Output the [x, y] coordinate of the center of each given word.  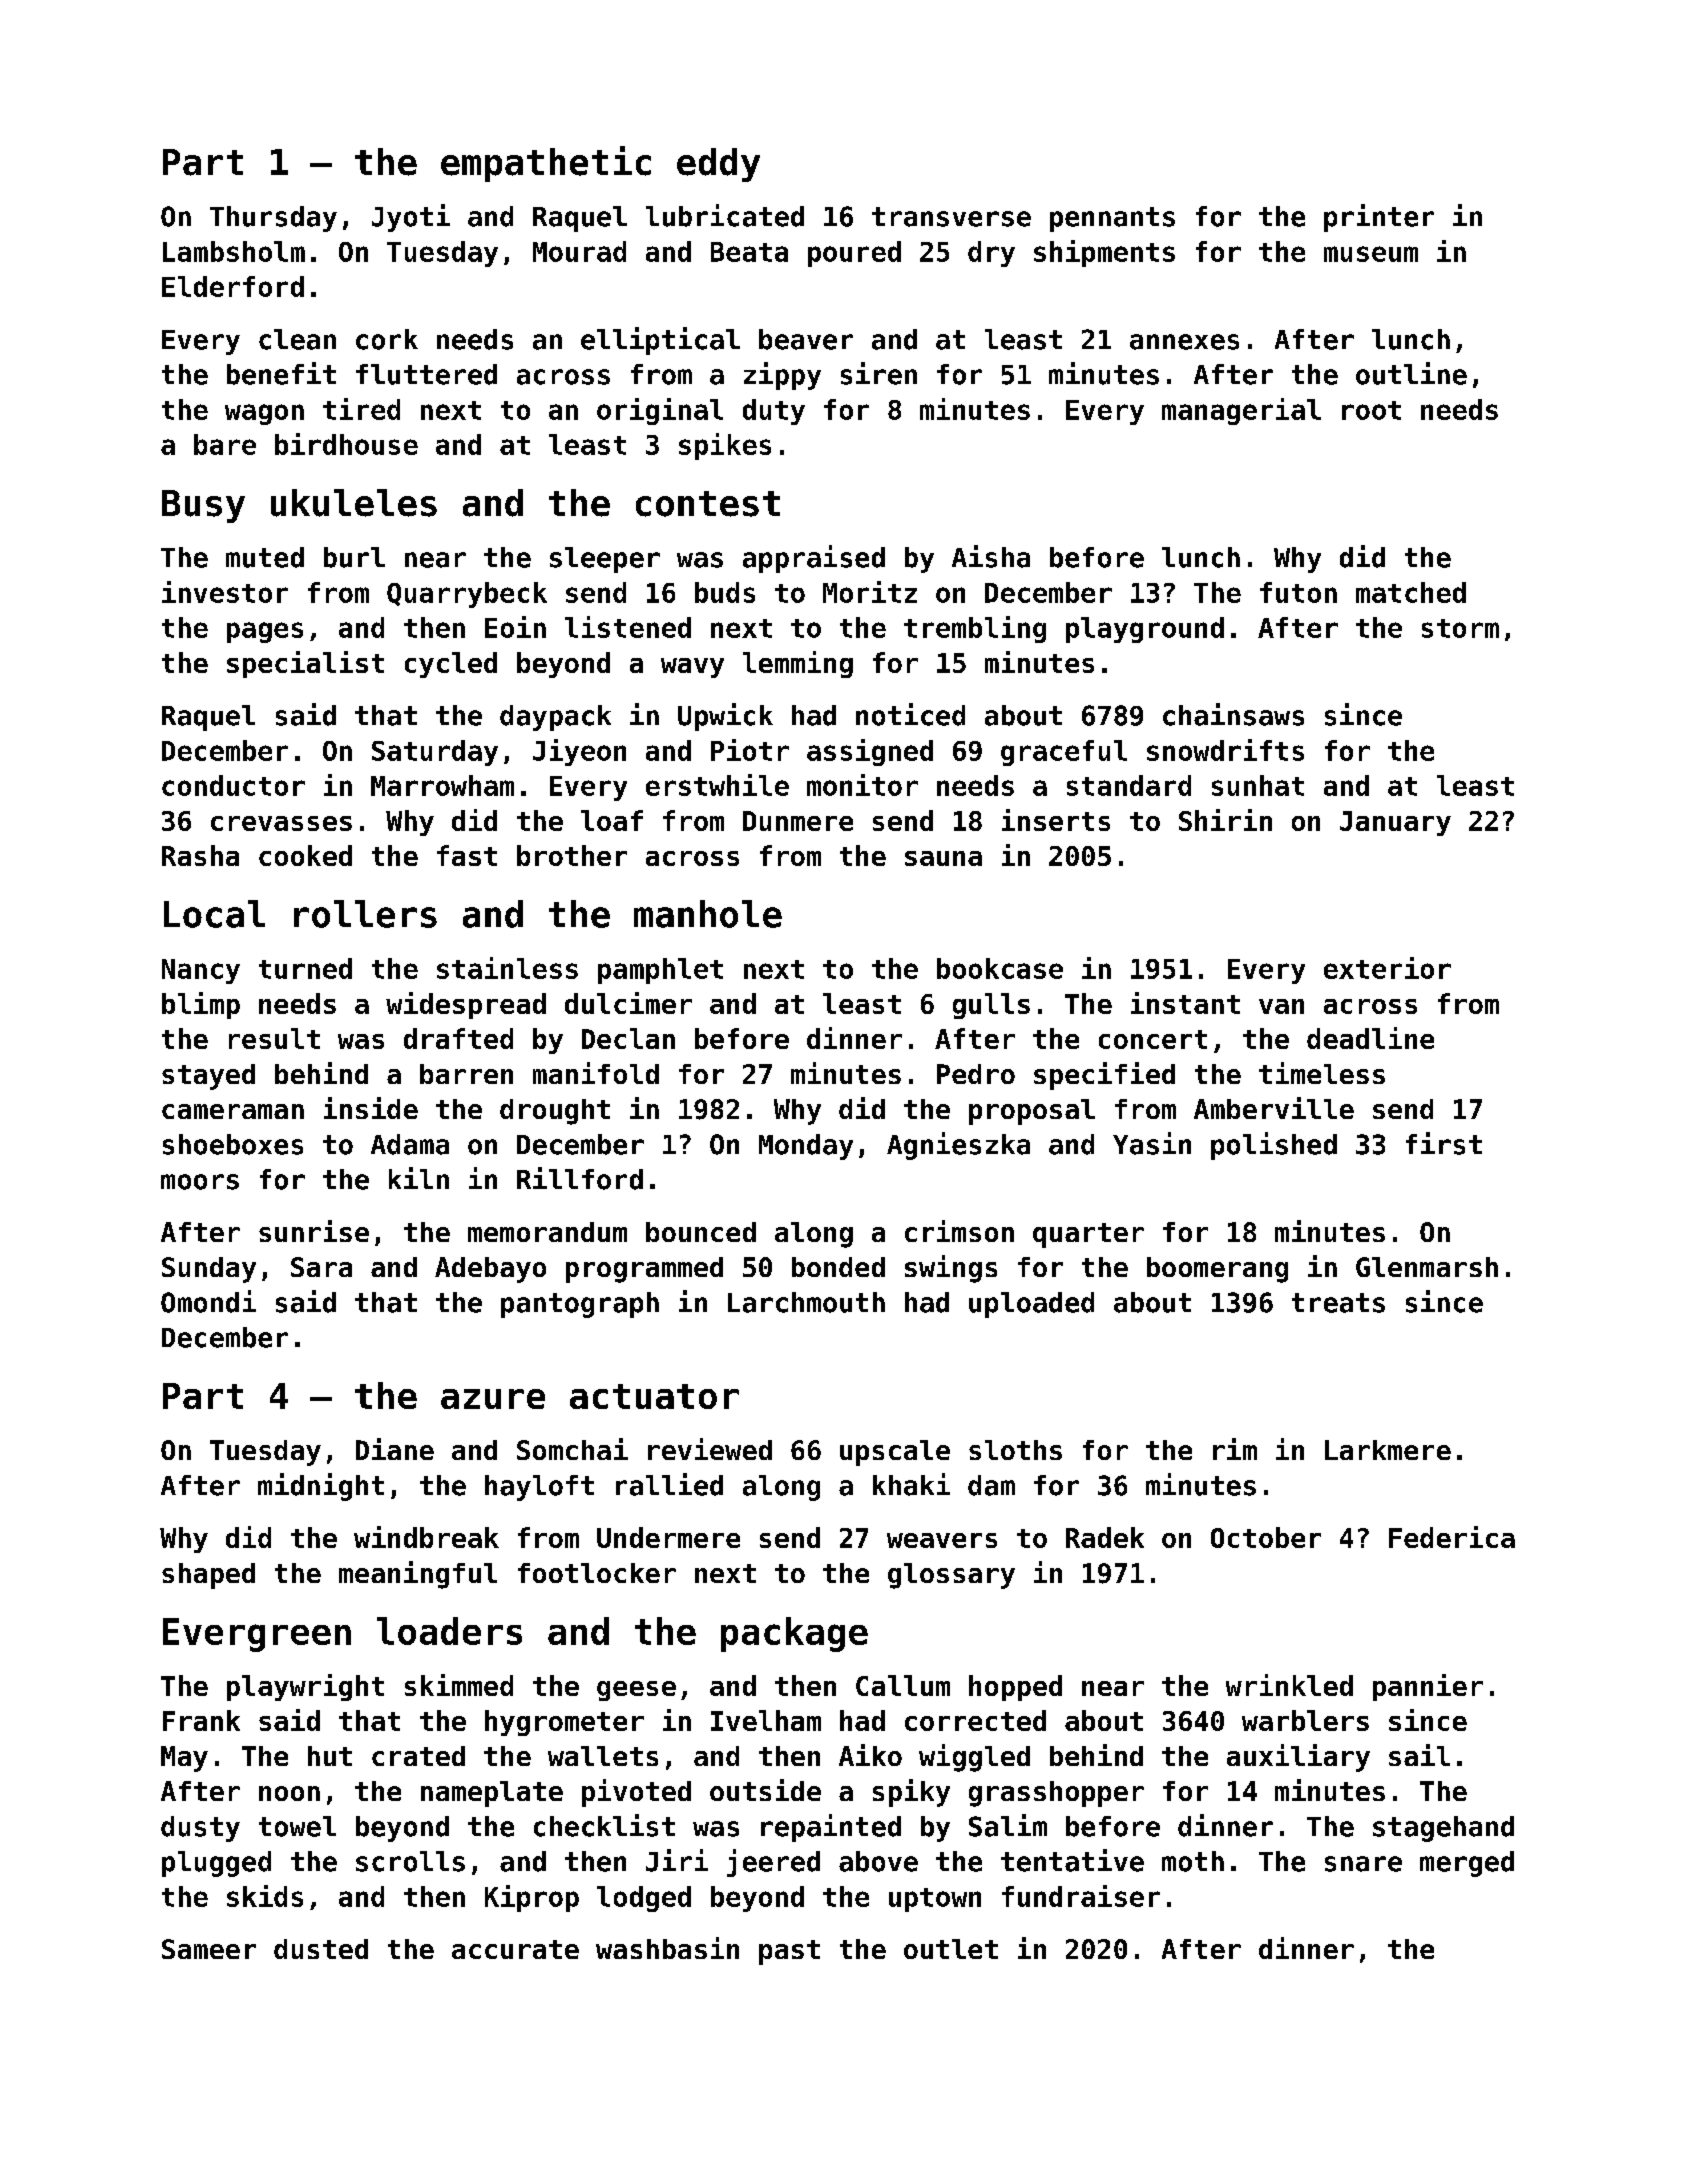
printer [1379, 218]
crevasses [281, 823]
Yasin [1152, 1143]
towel [297, 1826]
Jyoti [411, 218]
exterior [1387, 968]
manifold [596, 1073]
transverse [951, 217]
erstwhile [717, 785]
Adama [410, 1144]
